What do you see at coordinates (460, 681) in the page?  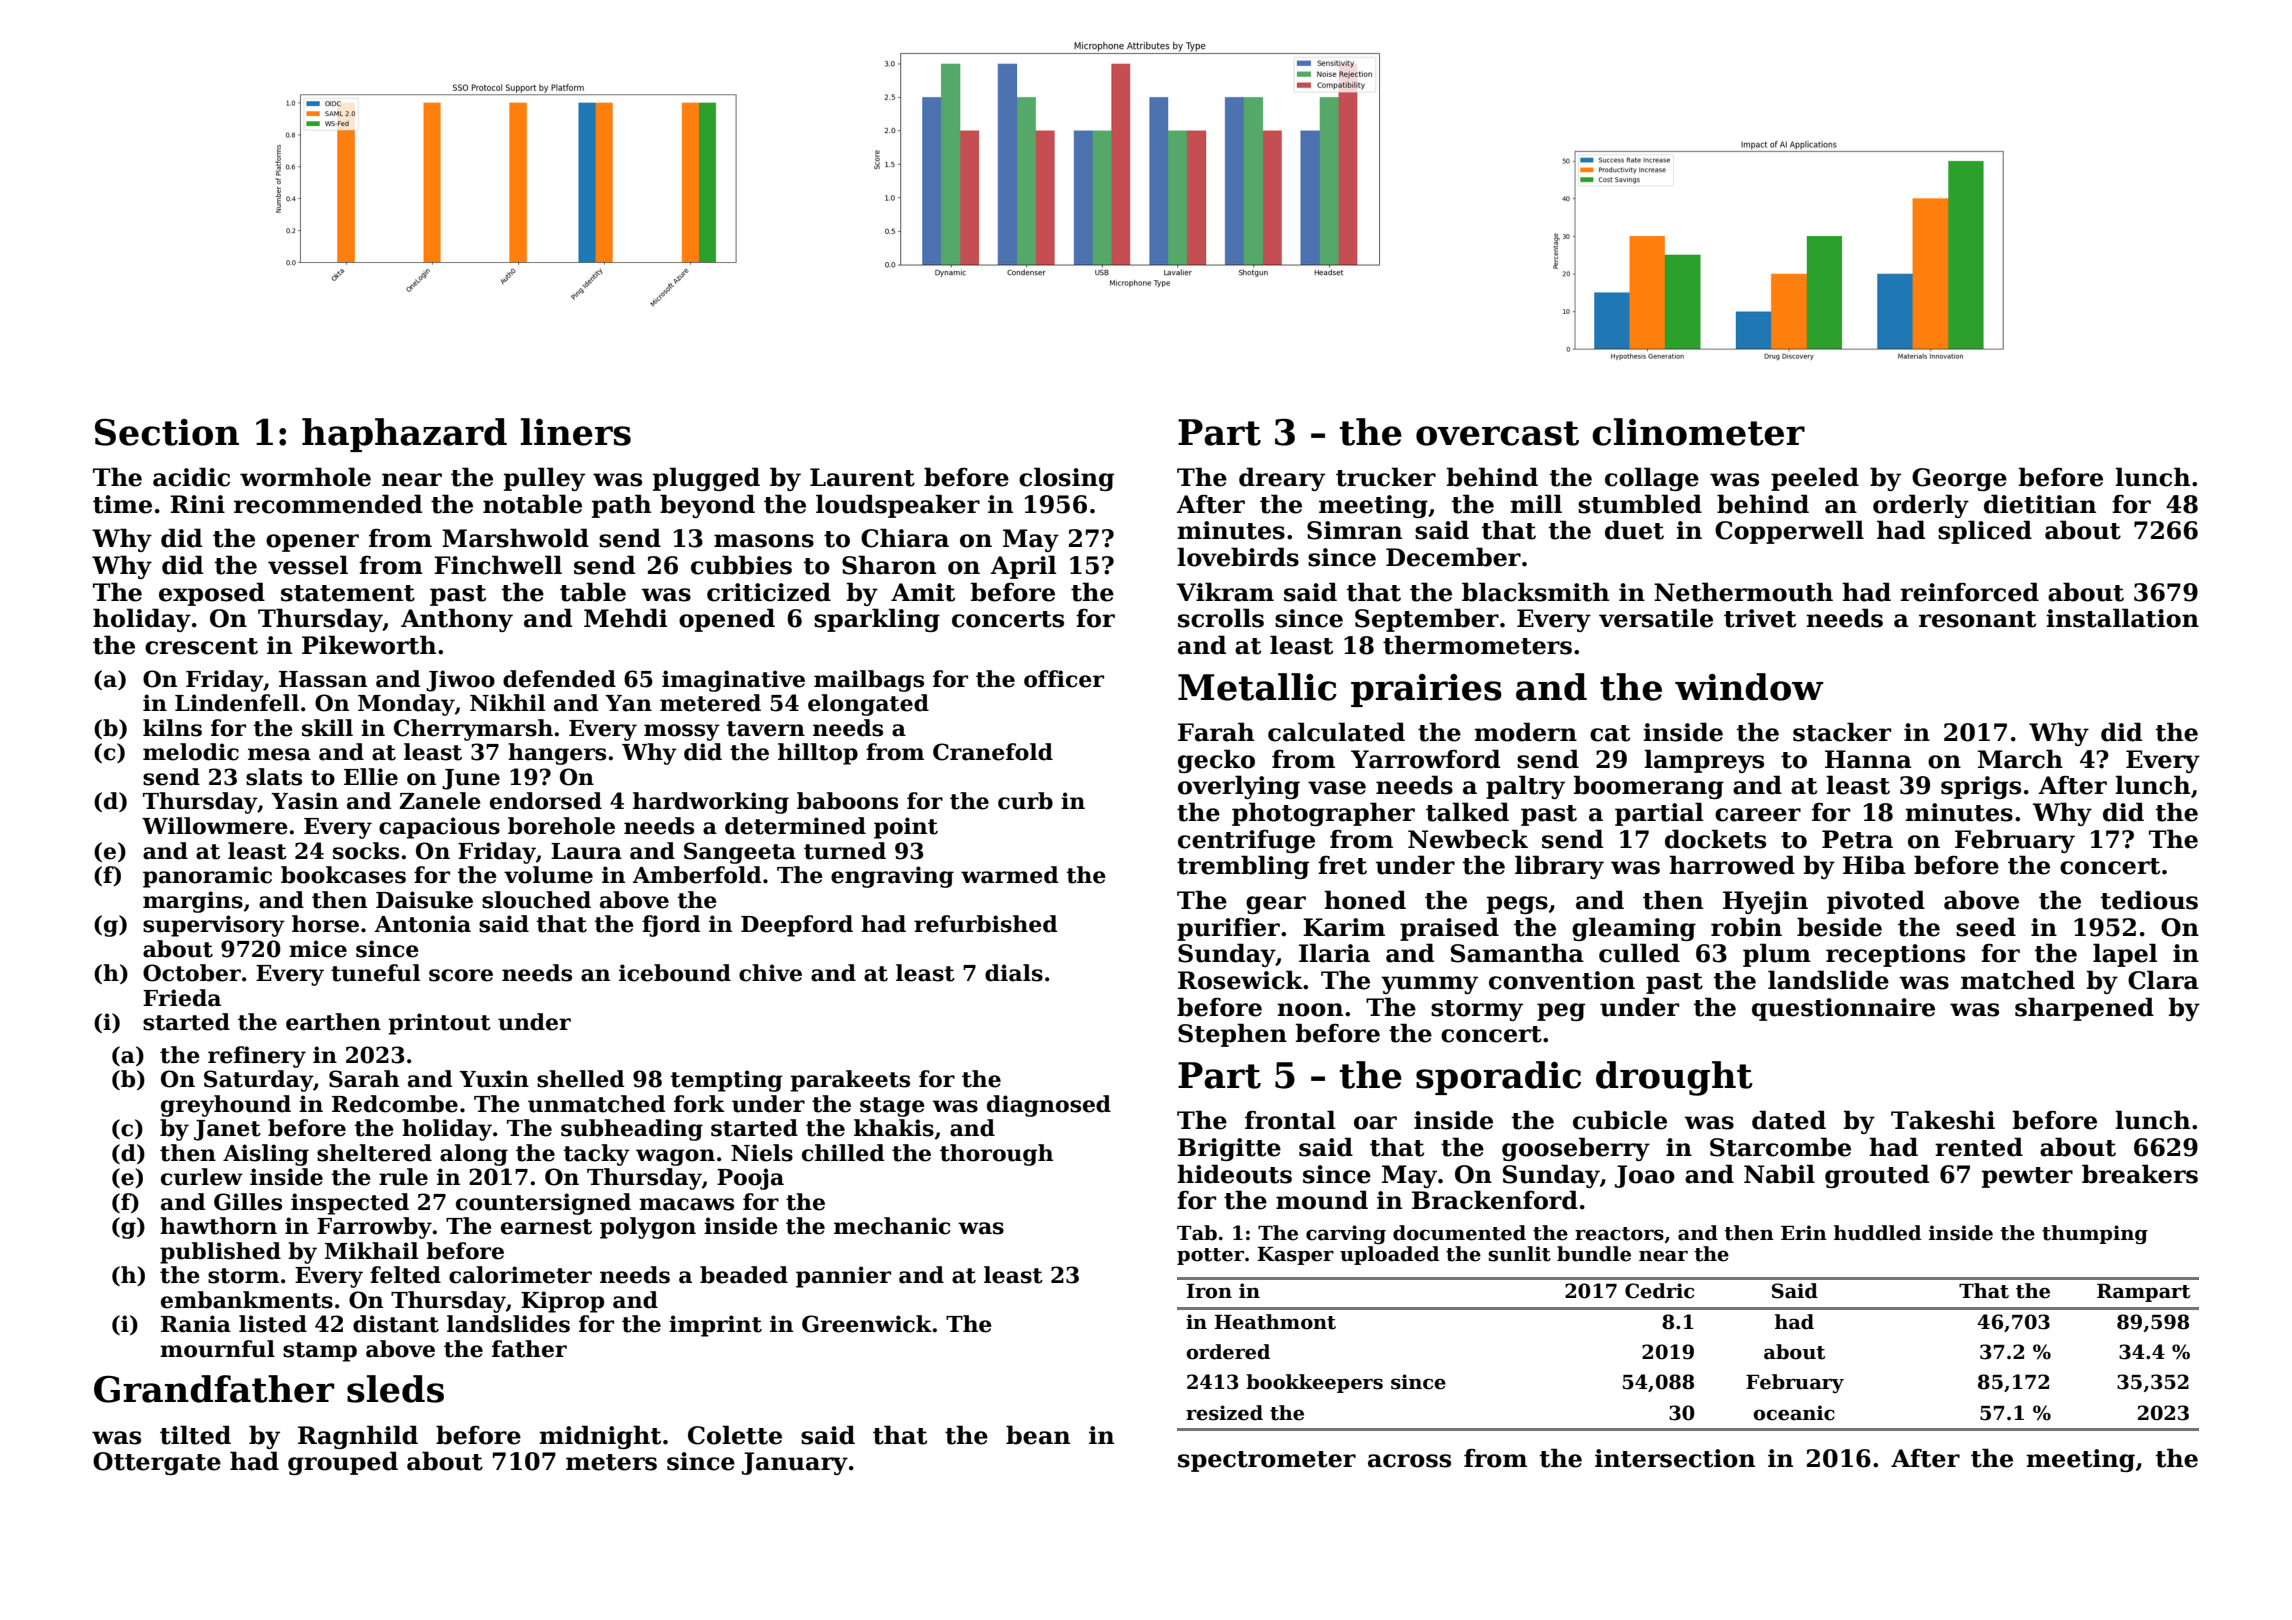 I see `Jiwoo` at bounding box center [460, 681].
